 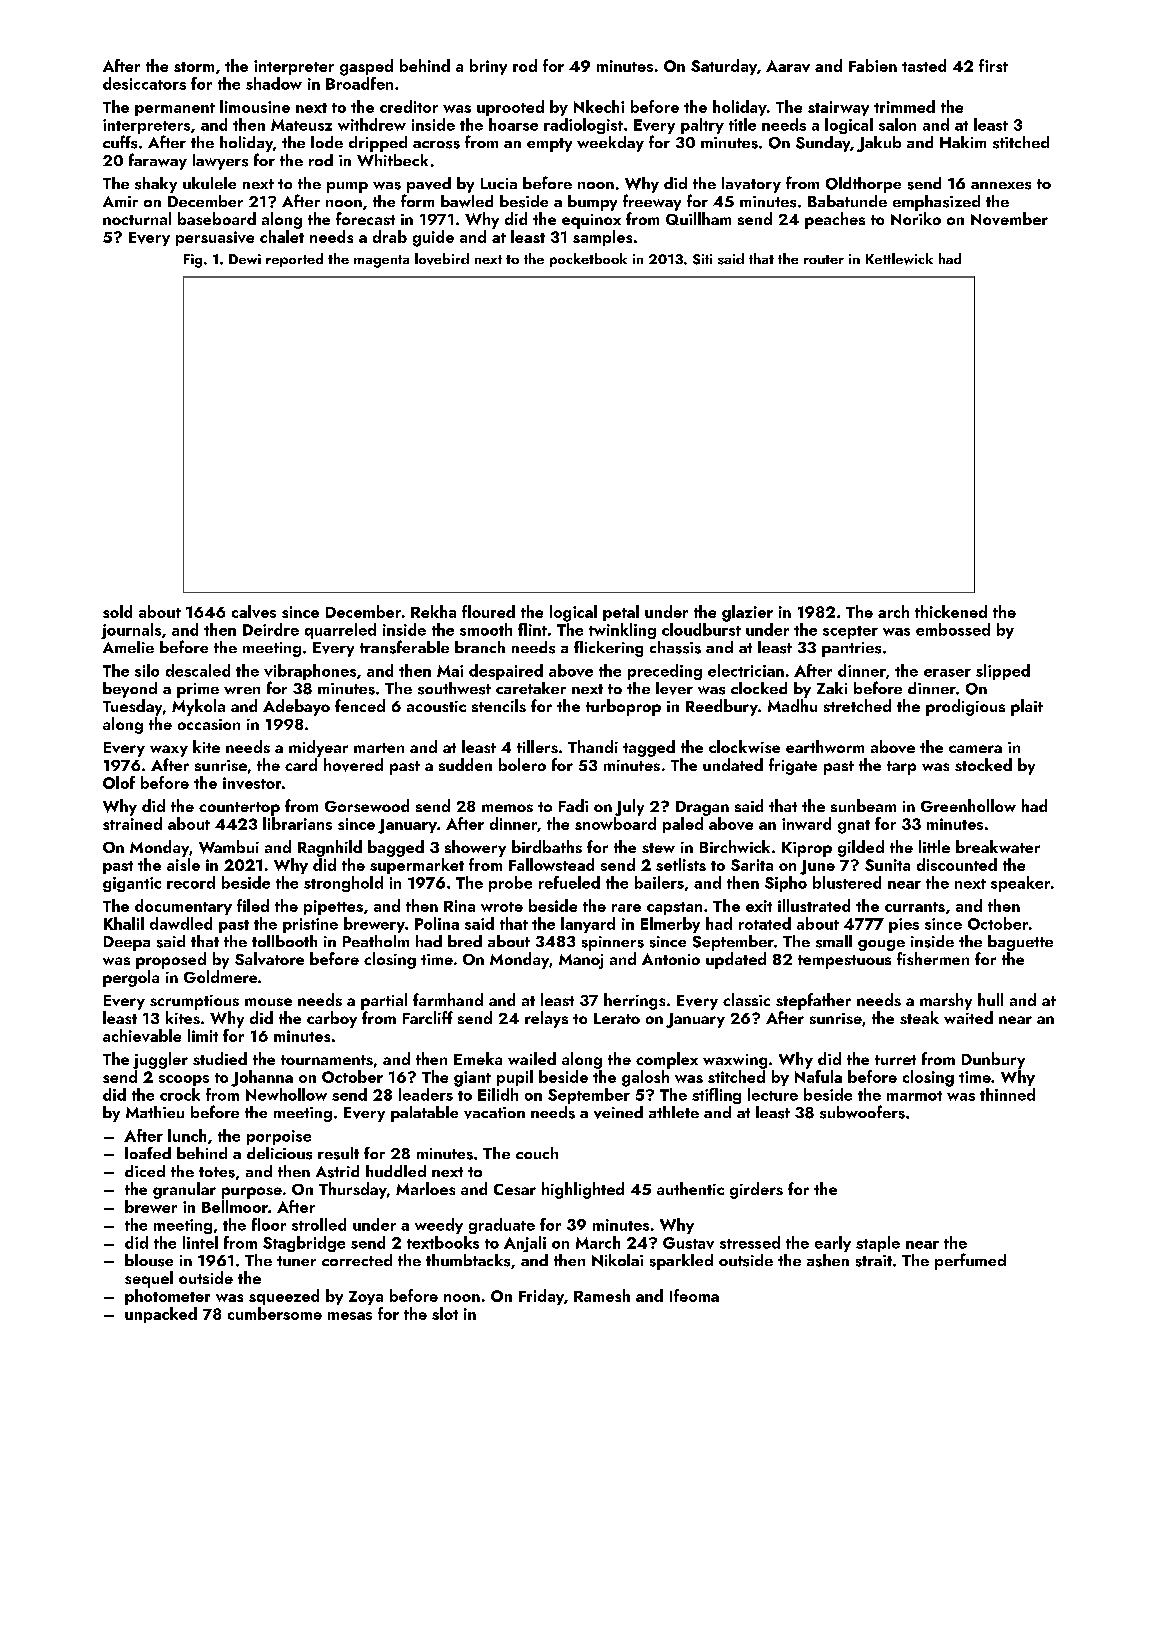 I want to click on cumbersome, so click(x=275, y=1313).
